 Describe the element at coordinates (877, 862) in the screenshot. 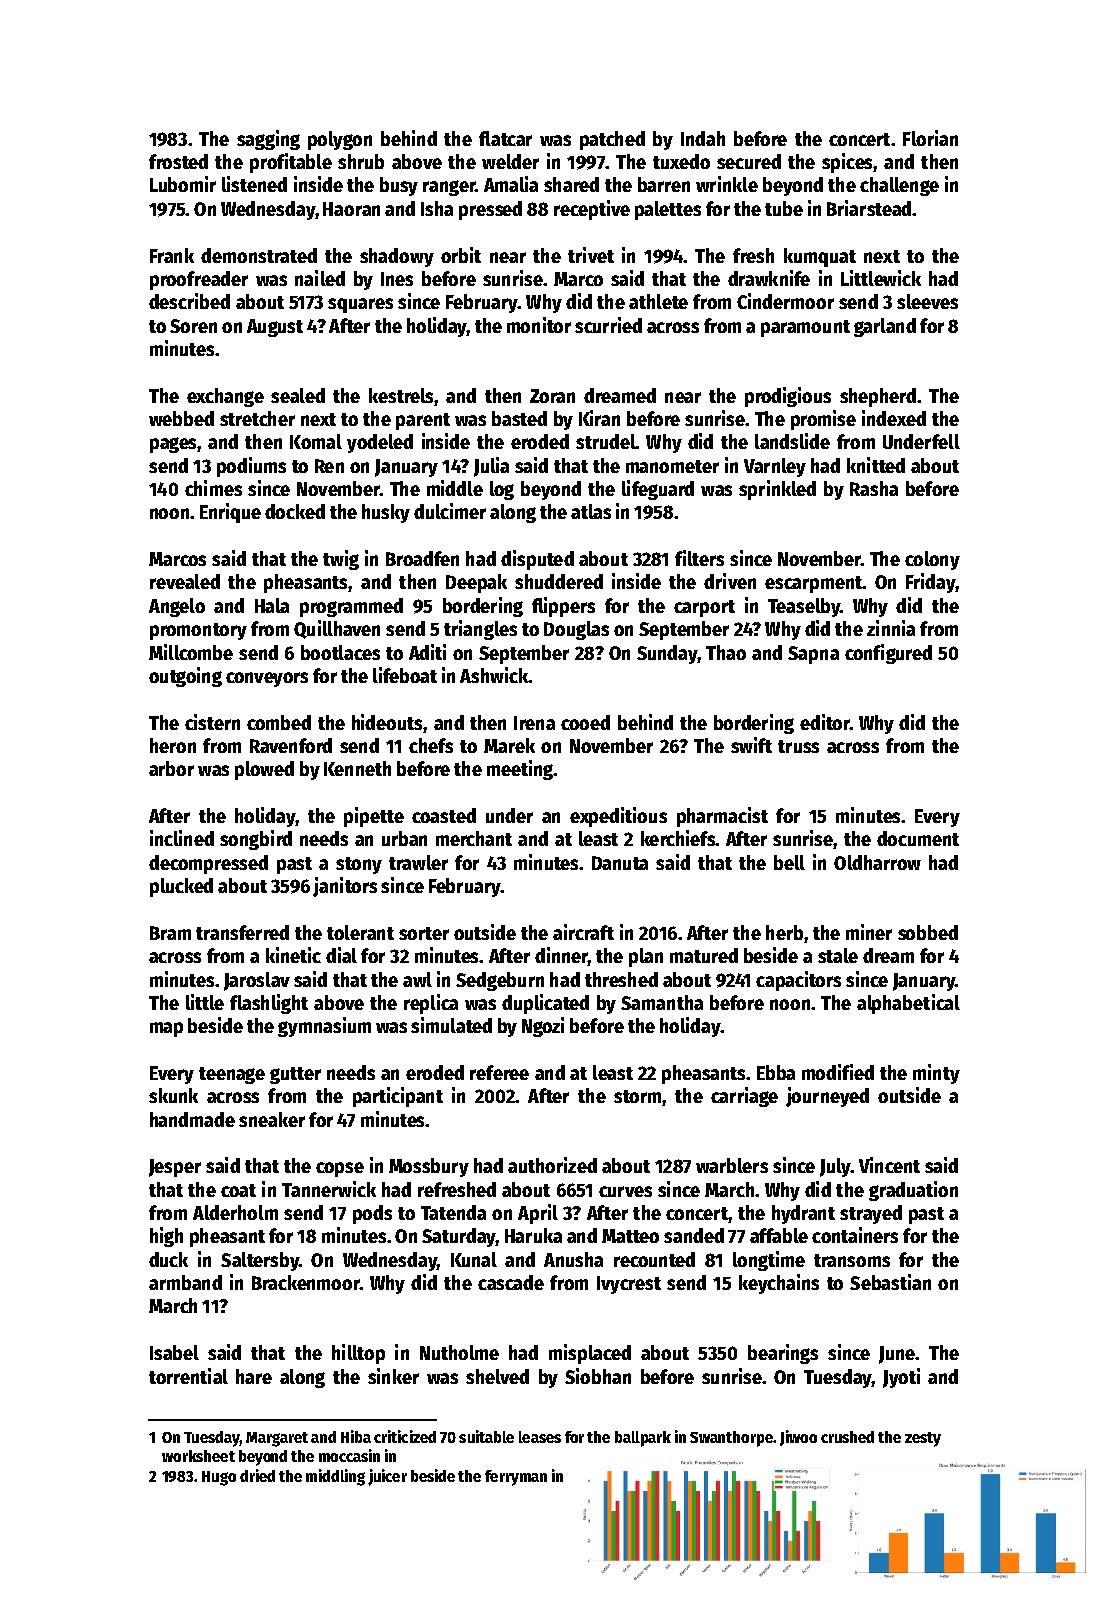

I see `Oldharrow` at that location.
